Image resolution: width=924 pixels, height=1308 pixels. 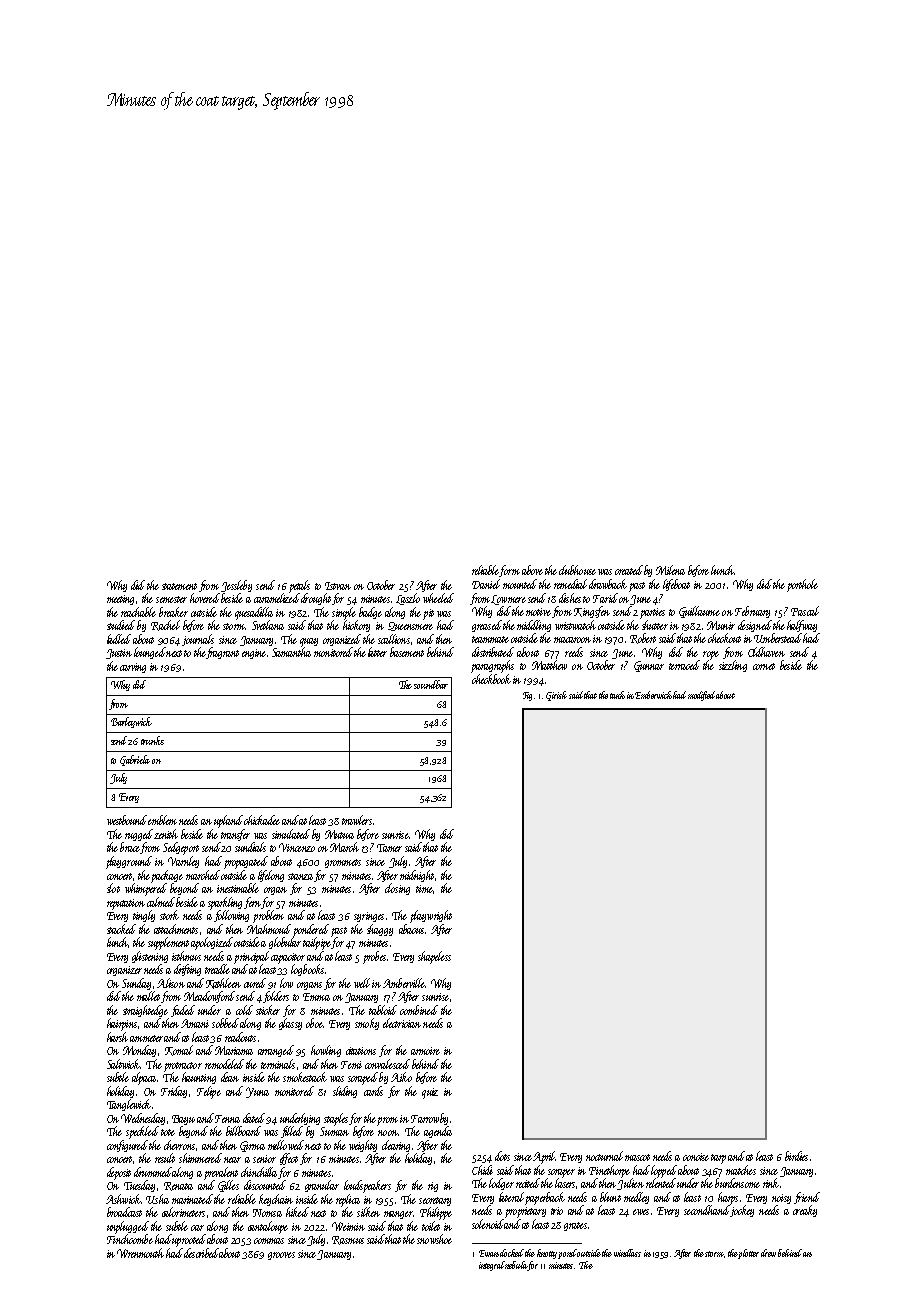 What do you see at coordinates (768, 1253) in the screenshot?
I see `drew` at bounding box center [768, 1253].
